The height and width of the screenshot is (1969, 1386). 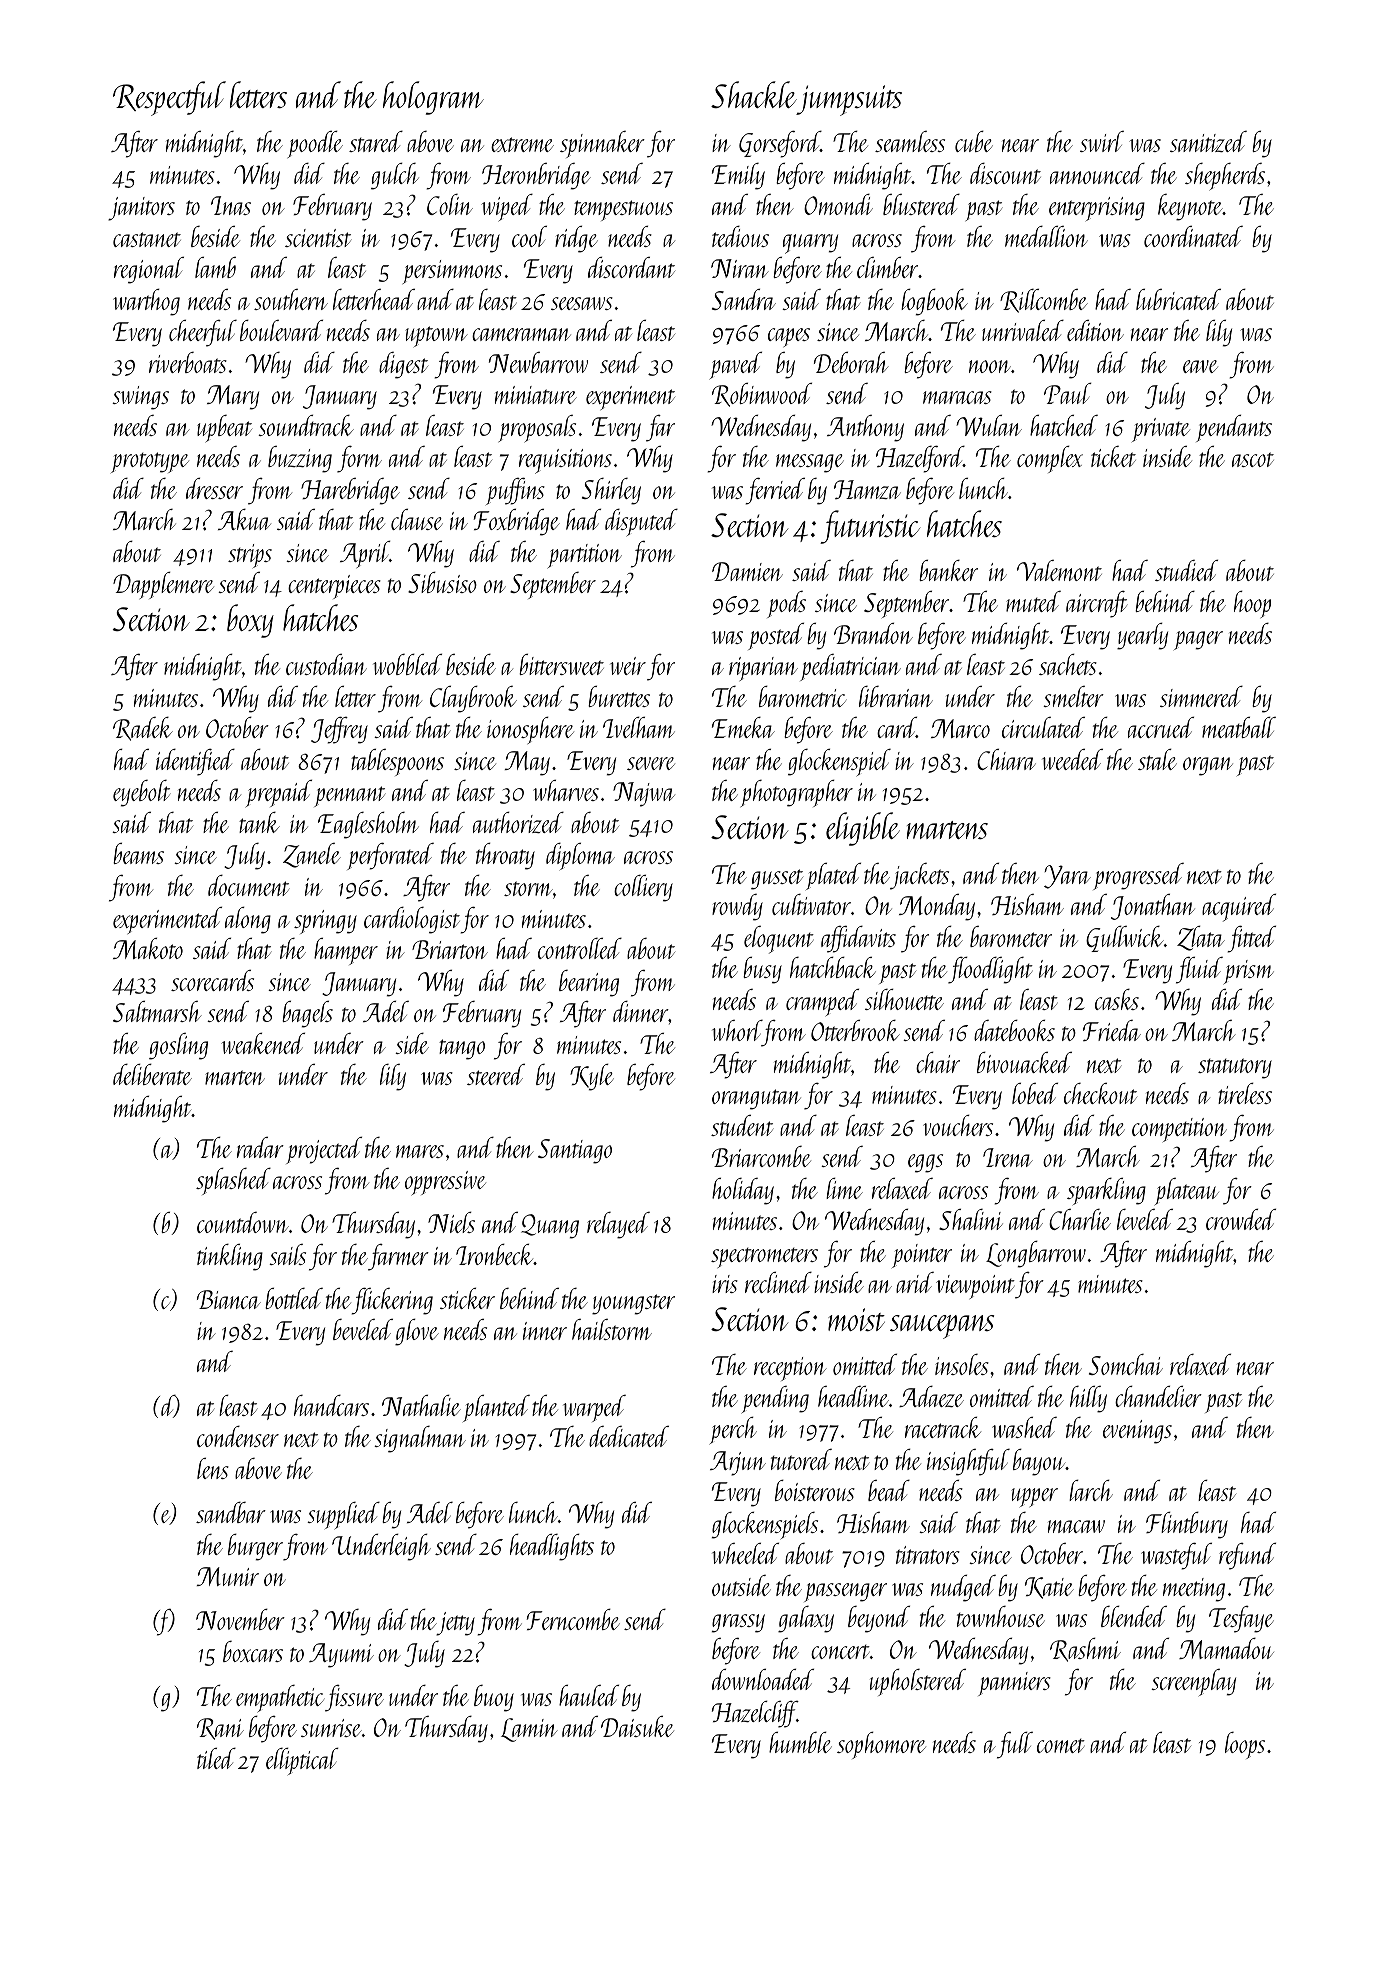 I want to click on soundtrack, so click(x=306, y=425).
